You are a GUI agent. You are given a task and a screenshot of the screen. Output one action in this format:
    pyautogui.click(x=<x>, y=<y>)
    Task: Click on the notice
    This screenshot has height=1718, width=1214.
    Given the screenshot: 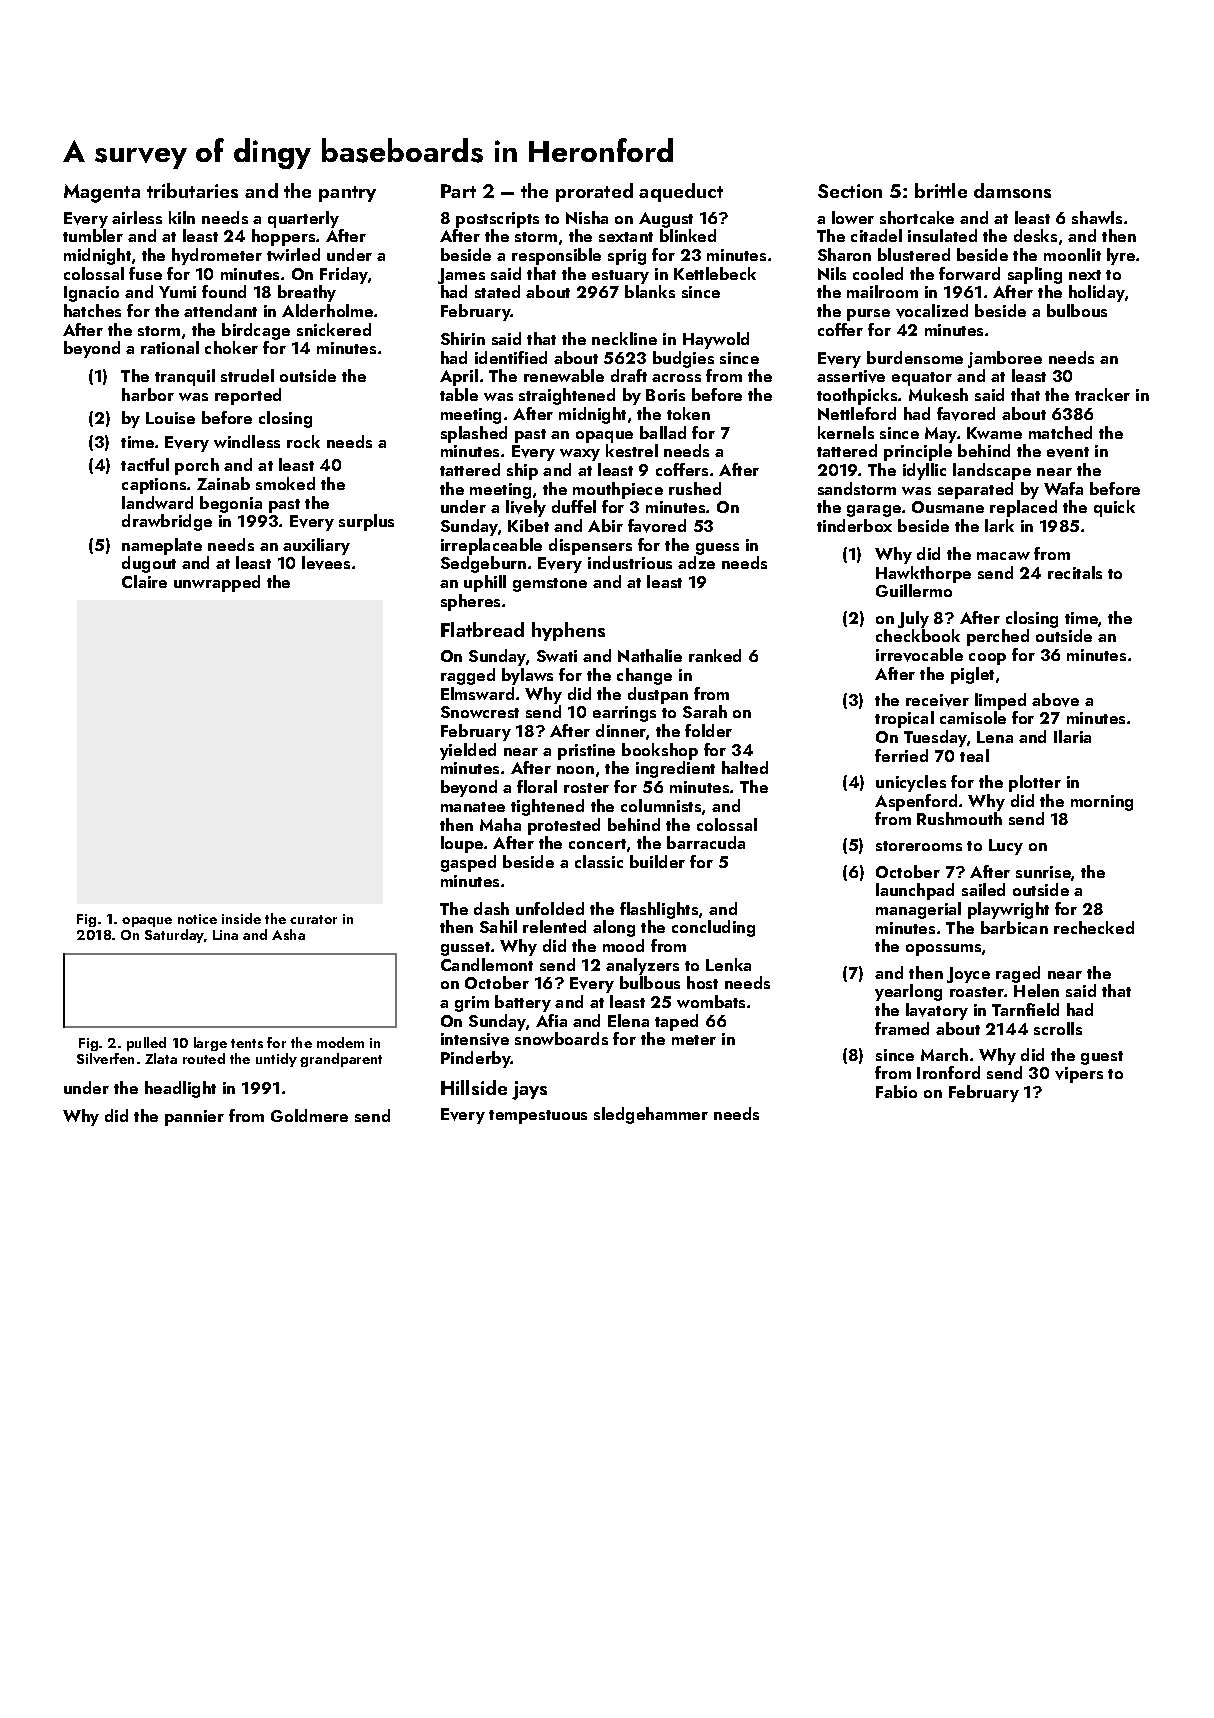 What is the action you would take?
    pyautogui.click(x=197, y=919)
